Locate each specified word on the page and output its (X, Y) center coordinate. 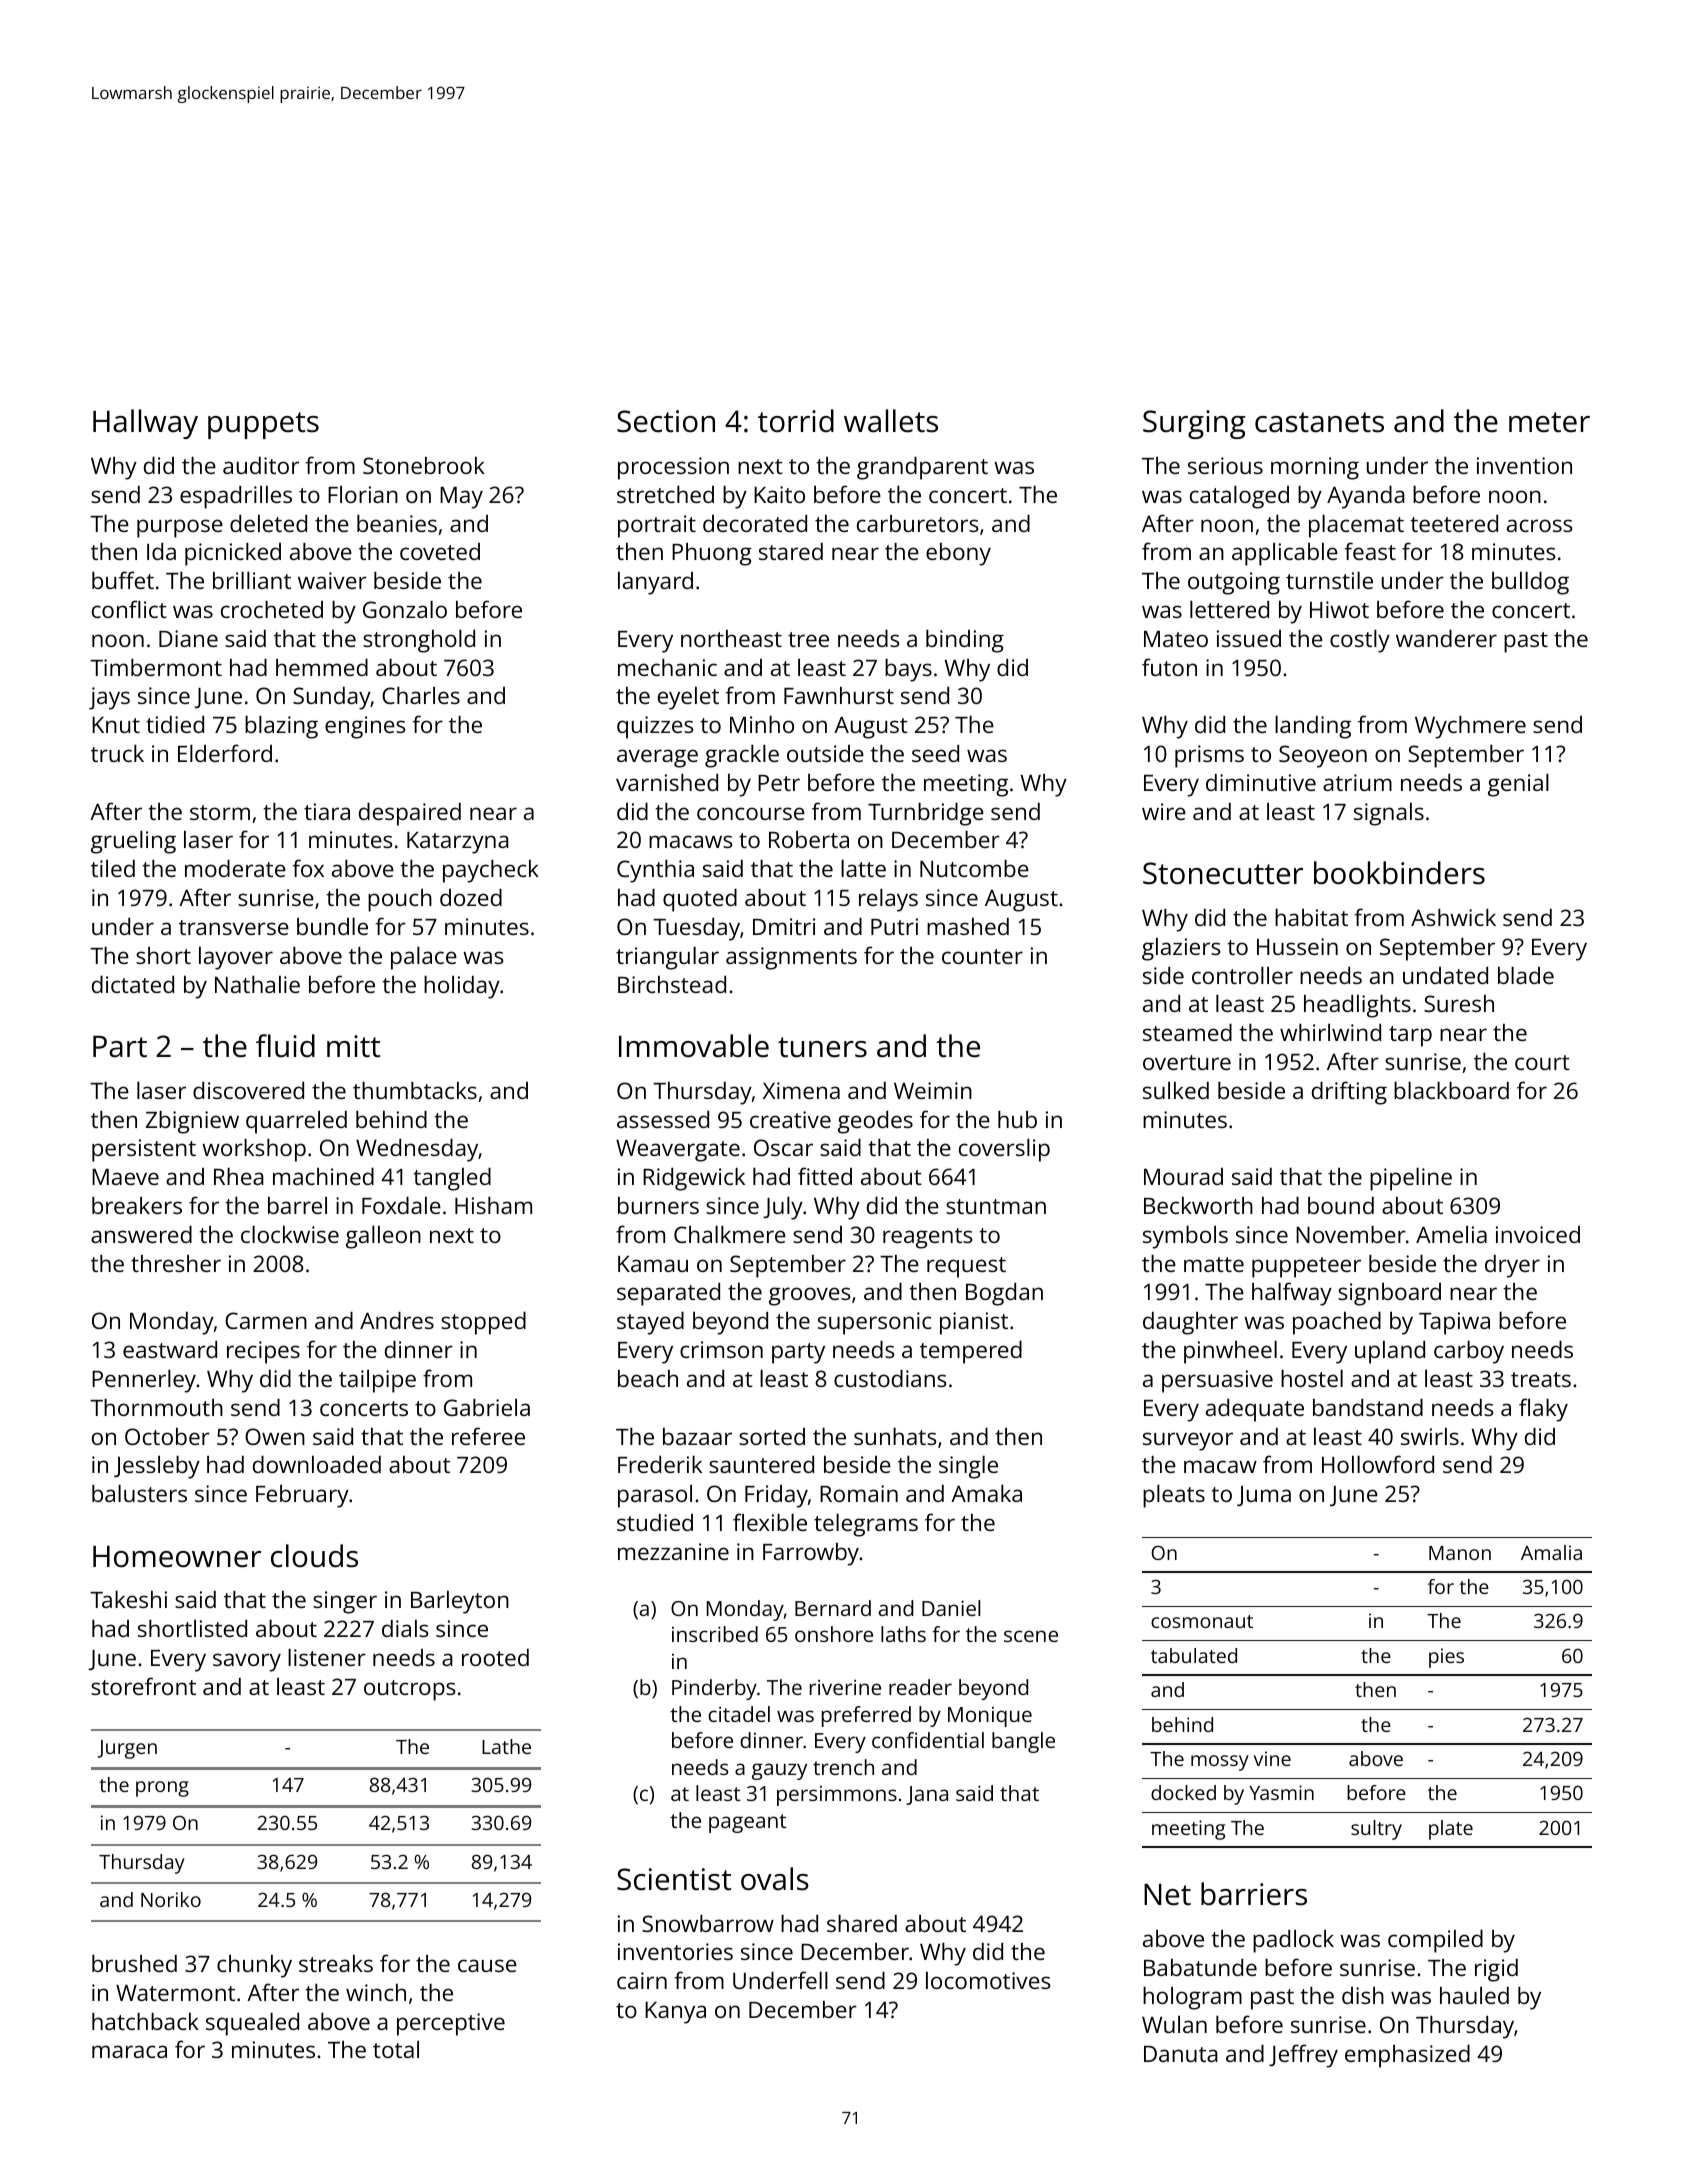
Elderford (225, 753)
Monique (990, 1717)
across (1539, 525)
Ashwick (1453, 917)
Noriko (171, 1899)
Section (666, 421)
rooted (495, 1657)
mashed (968, 926)
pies (1446, 1658)
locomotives (988, 1980)
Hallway (145, 424)
